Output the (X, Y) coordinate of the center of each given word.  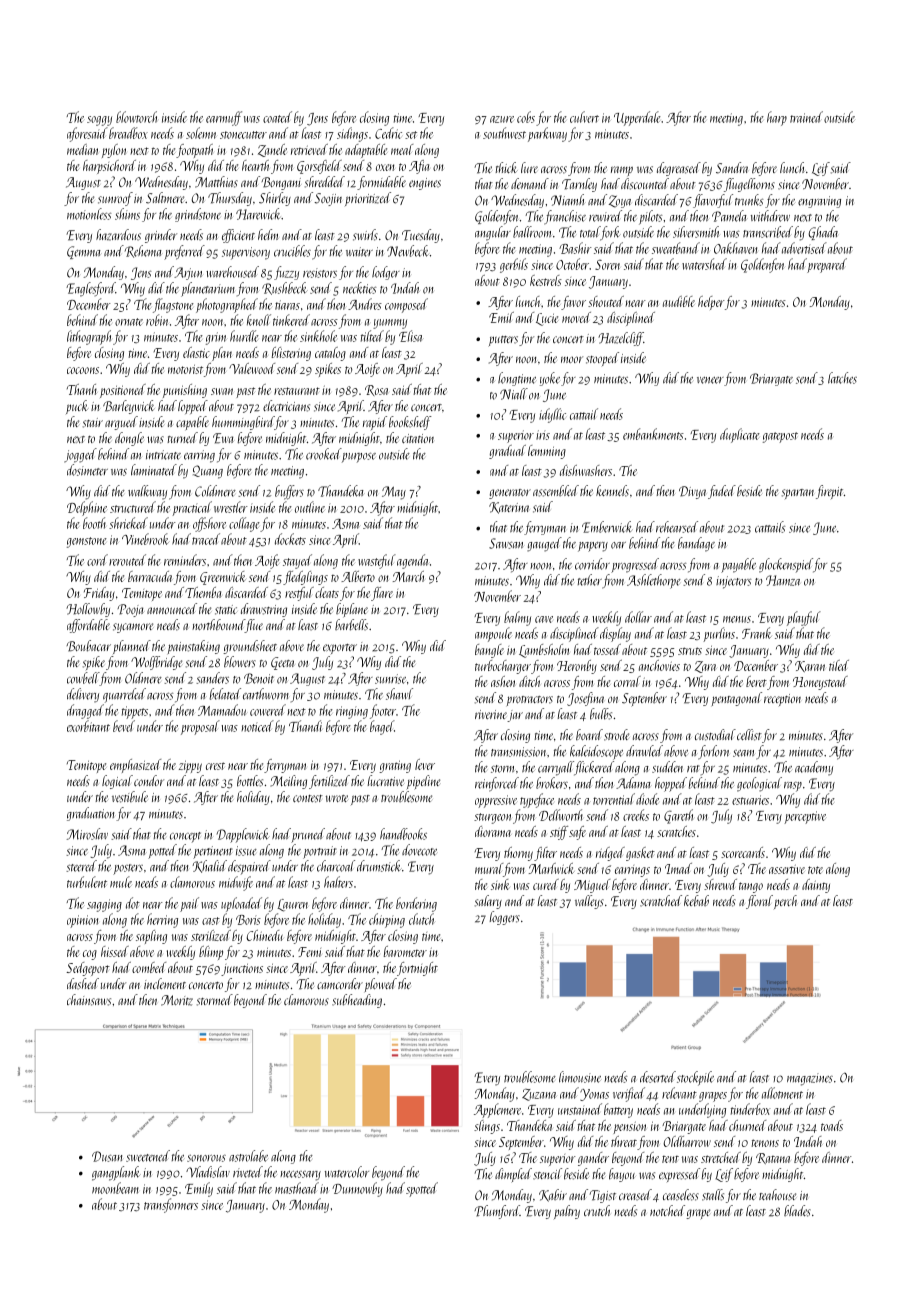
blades (797, 1211)
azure (502, 119)
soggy (99, 121)
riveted (248, 1172)
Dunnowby (357, 1189)
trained (806, 117)
